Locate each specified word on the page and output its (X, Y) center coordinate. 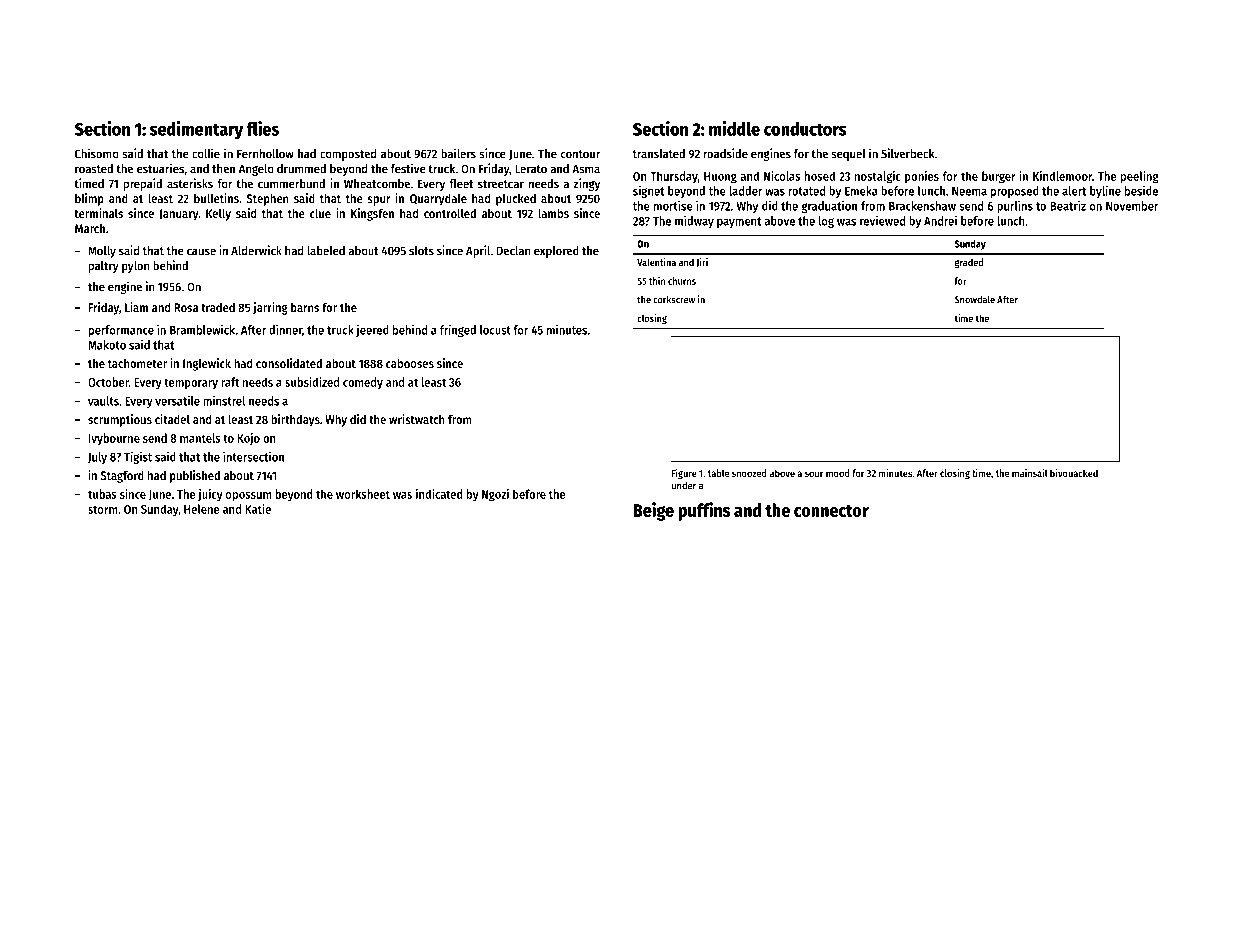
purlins (1015, 207)
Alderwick (256, 250)
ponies (922, 177)
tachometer (137, 363)
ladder (745, 191)
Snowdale (975, 300)
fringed (458, 331)
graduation (829, 207)
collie (206, 153)
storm (103, 509)
